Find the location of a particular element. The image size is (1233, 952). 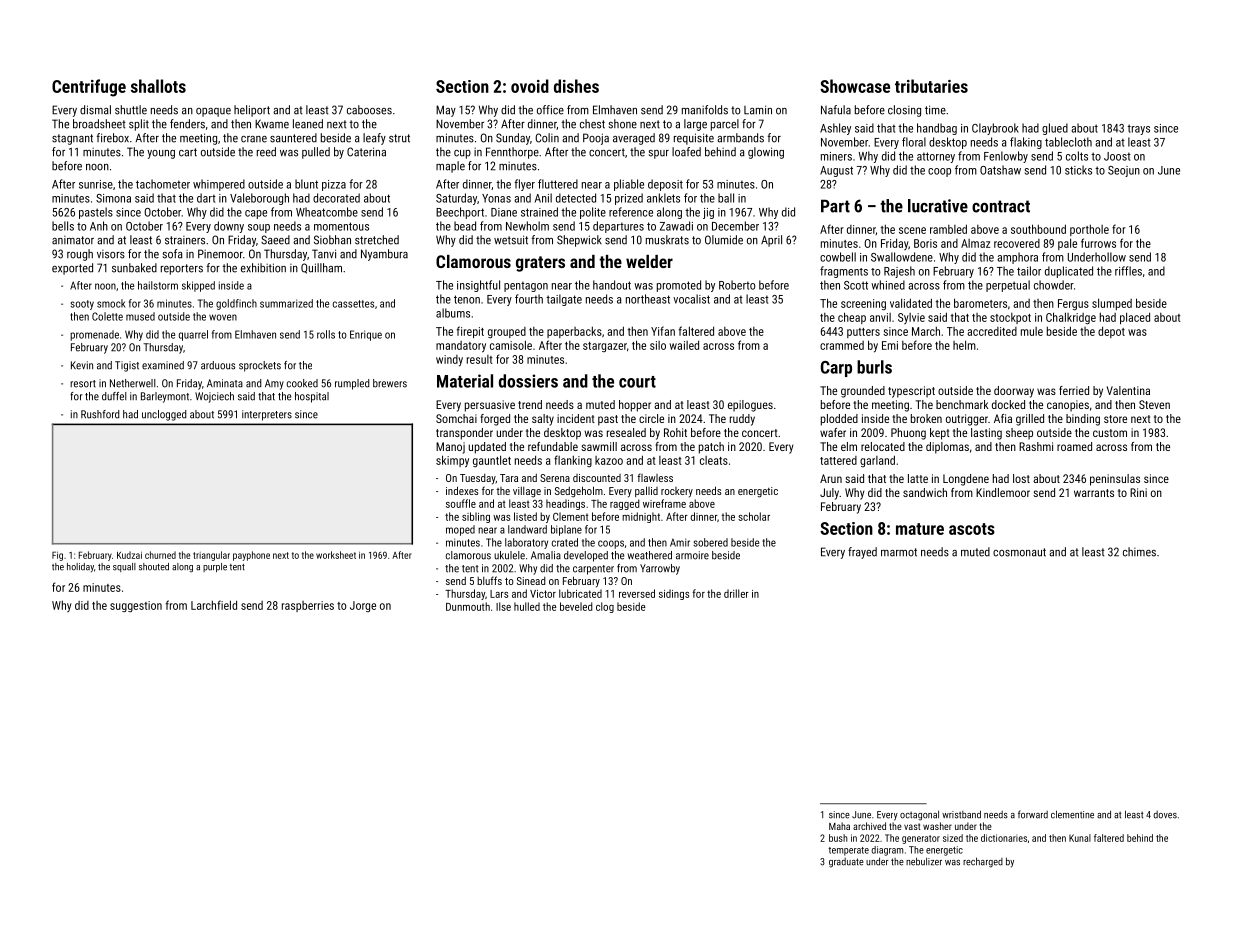

hulled is located at coordinates (527, 606).
